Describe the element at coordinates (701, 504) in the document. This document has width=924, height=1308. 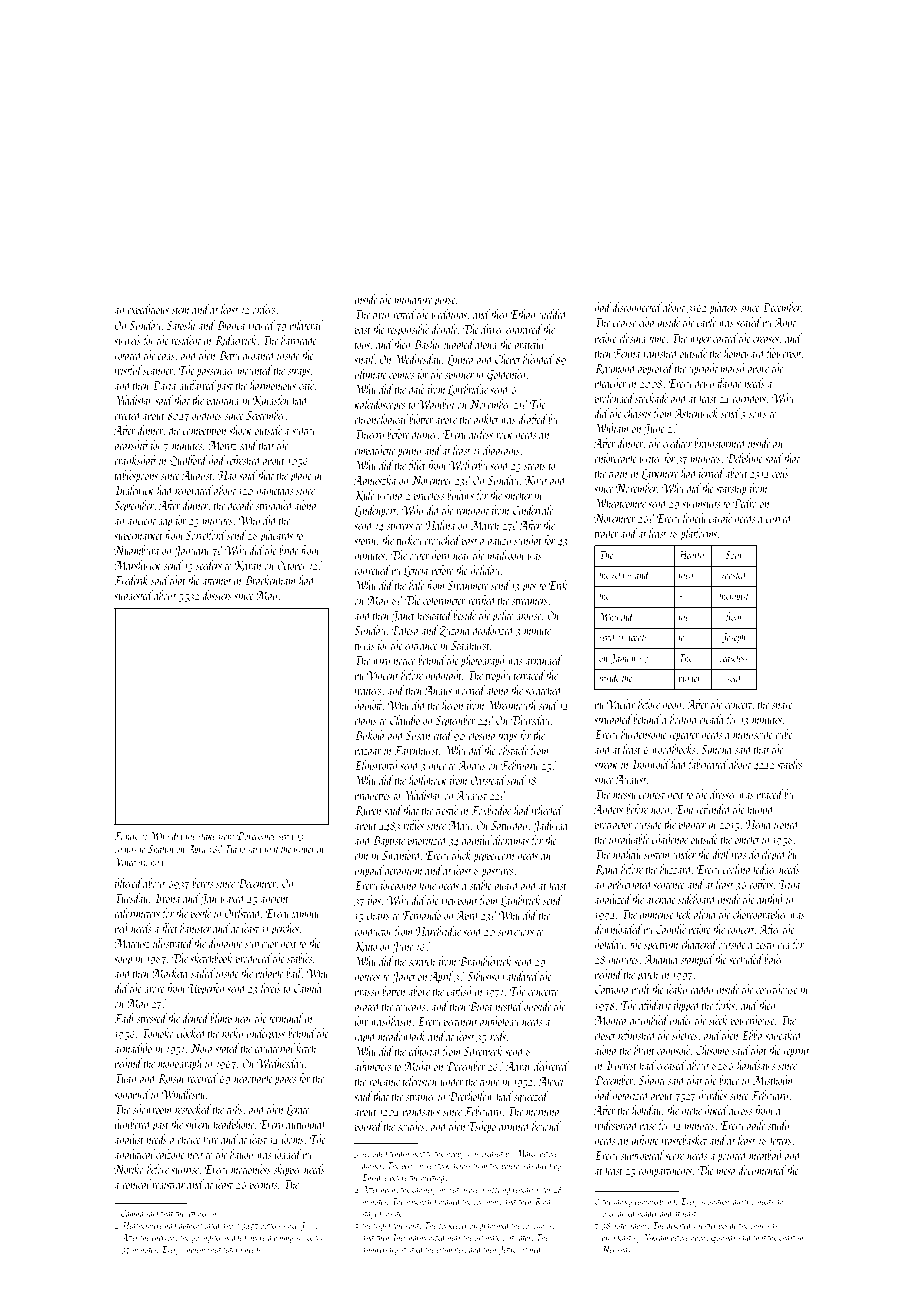
I see `swimsuits` at that location.
